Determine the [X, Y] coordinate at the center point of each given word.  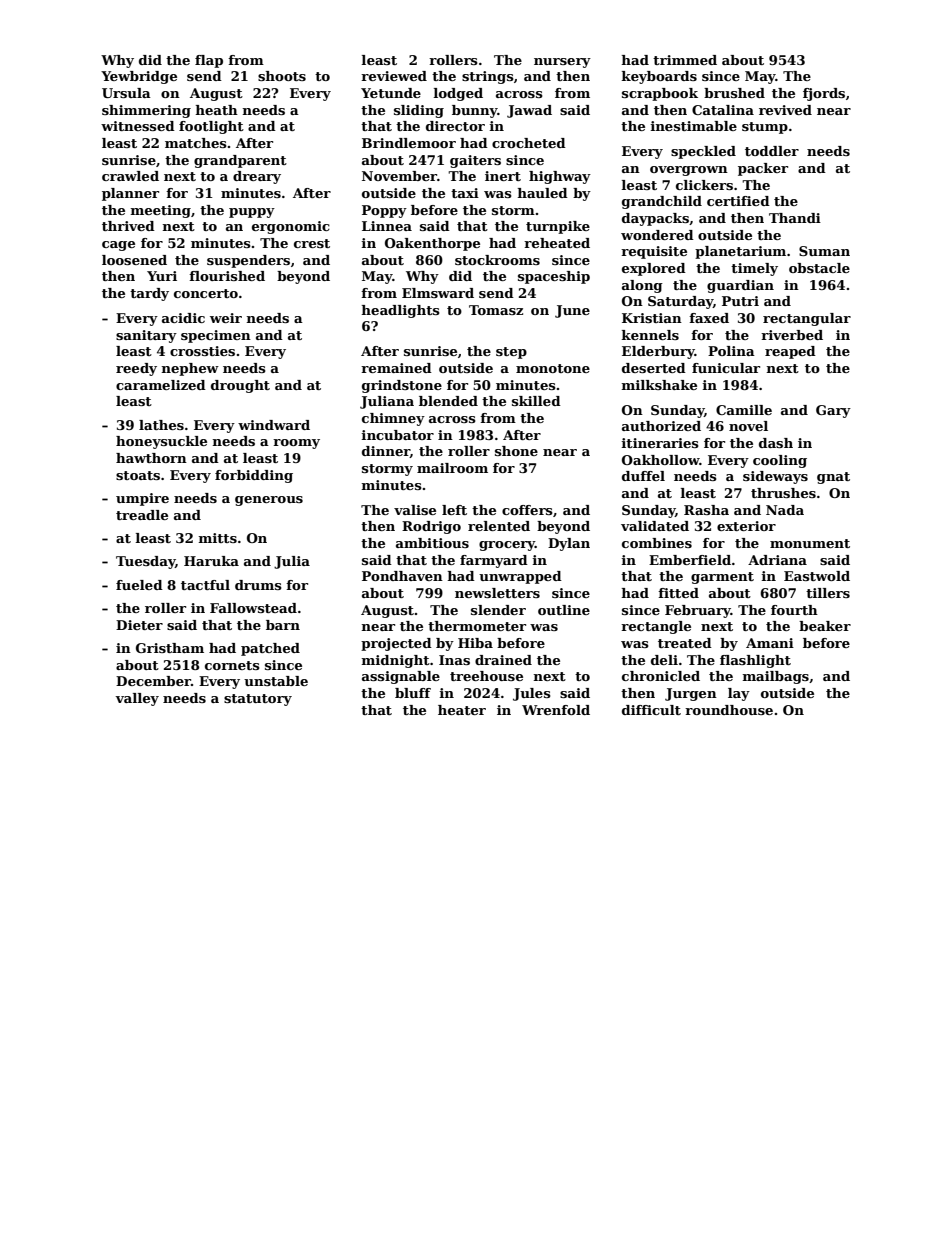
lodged [458, 94]
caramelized [161, 385]
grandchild [662, 202]
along [642, 286]
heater [462, 710]
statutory [258, 700]
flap [209, 61]
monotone [553, 368]
